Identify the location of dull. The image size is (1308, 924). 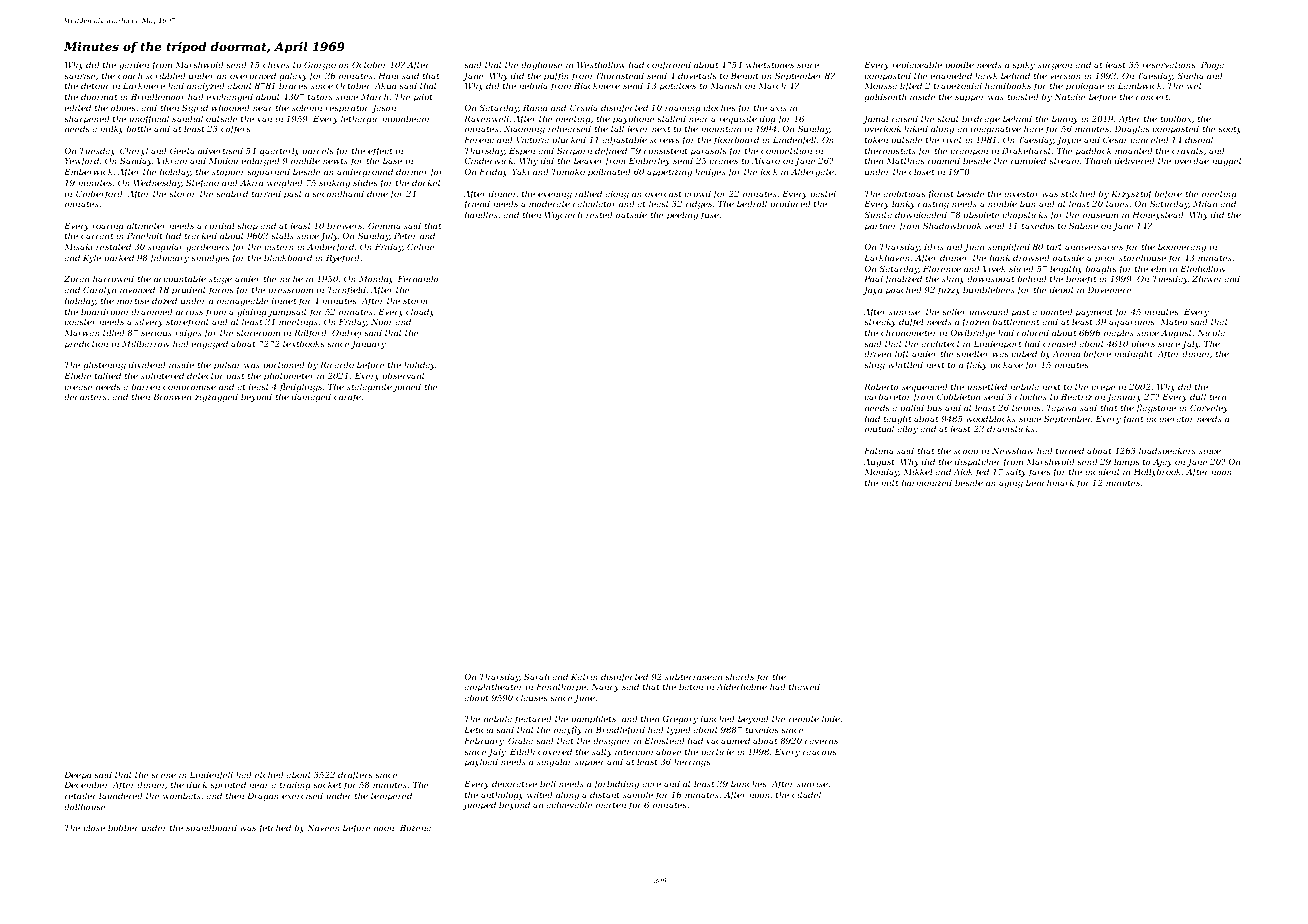
(1198, 396).
